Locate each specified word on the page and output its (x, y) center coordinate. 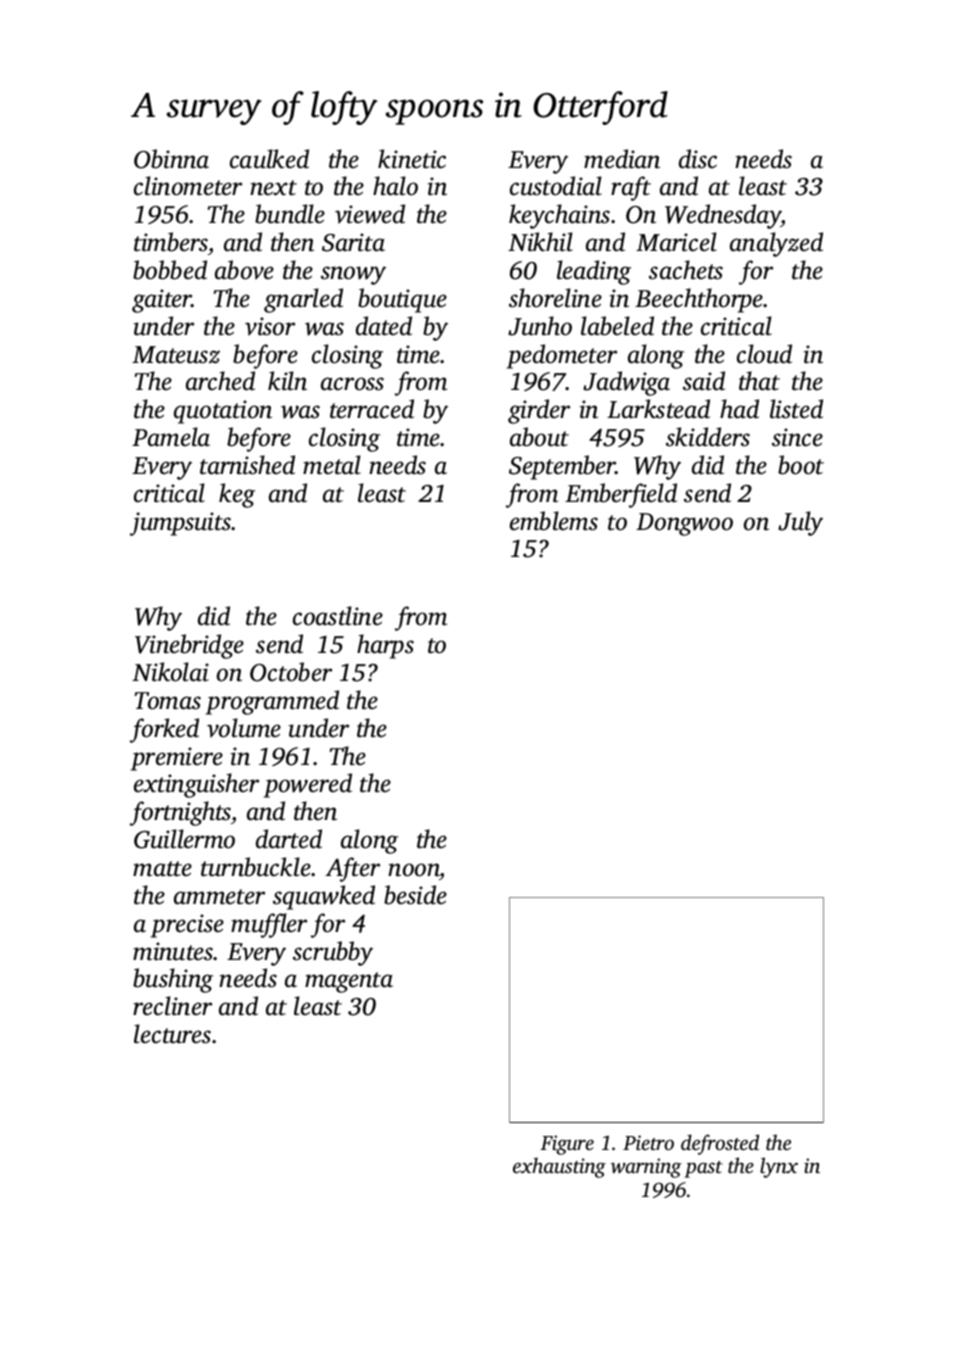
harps (385, 646)
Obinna (171, 159)
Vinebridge (189, 646)
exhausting (559, 1167)
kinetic (412, 159)
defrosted (720, 1144)
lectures (172, 1034)
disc (698, 159)
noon (414, 870)
